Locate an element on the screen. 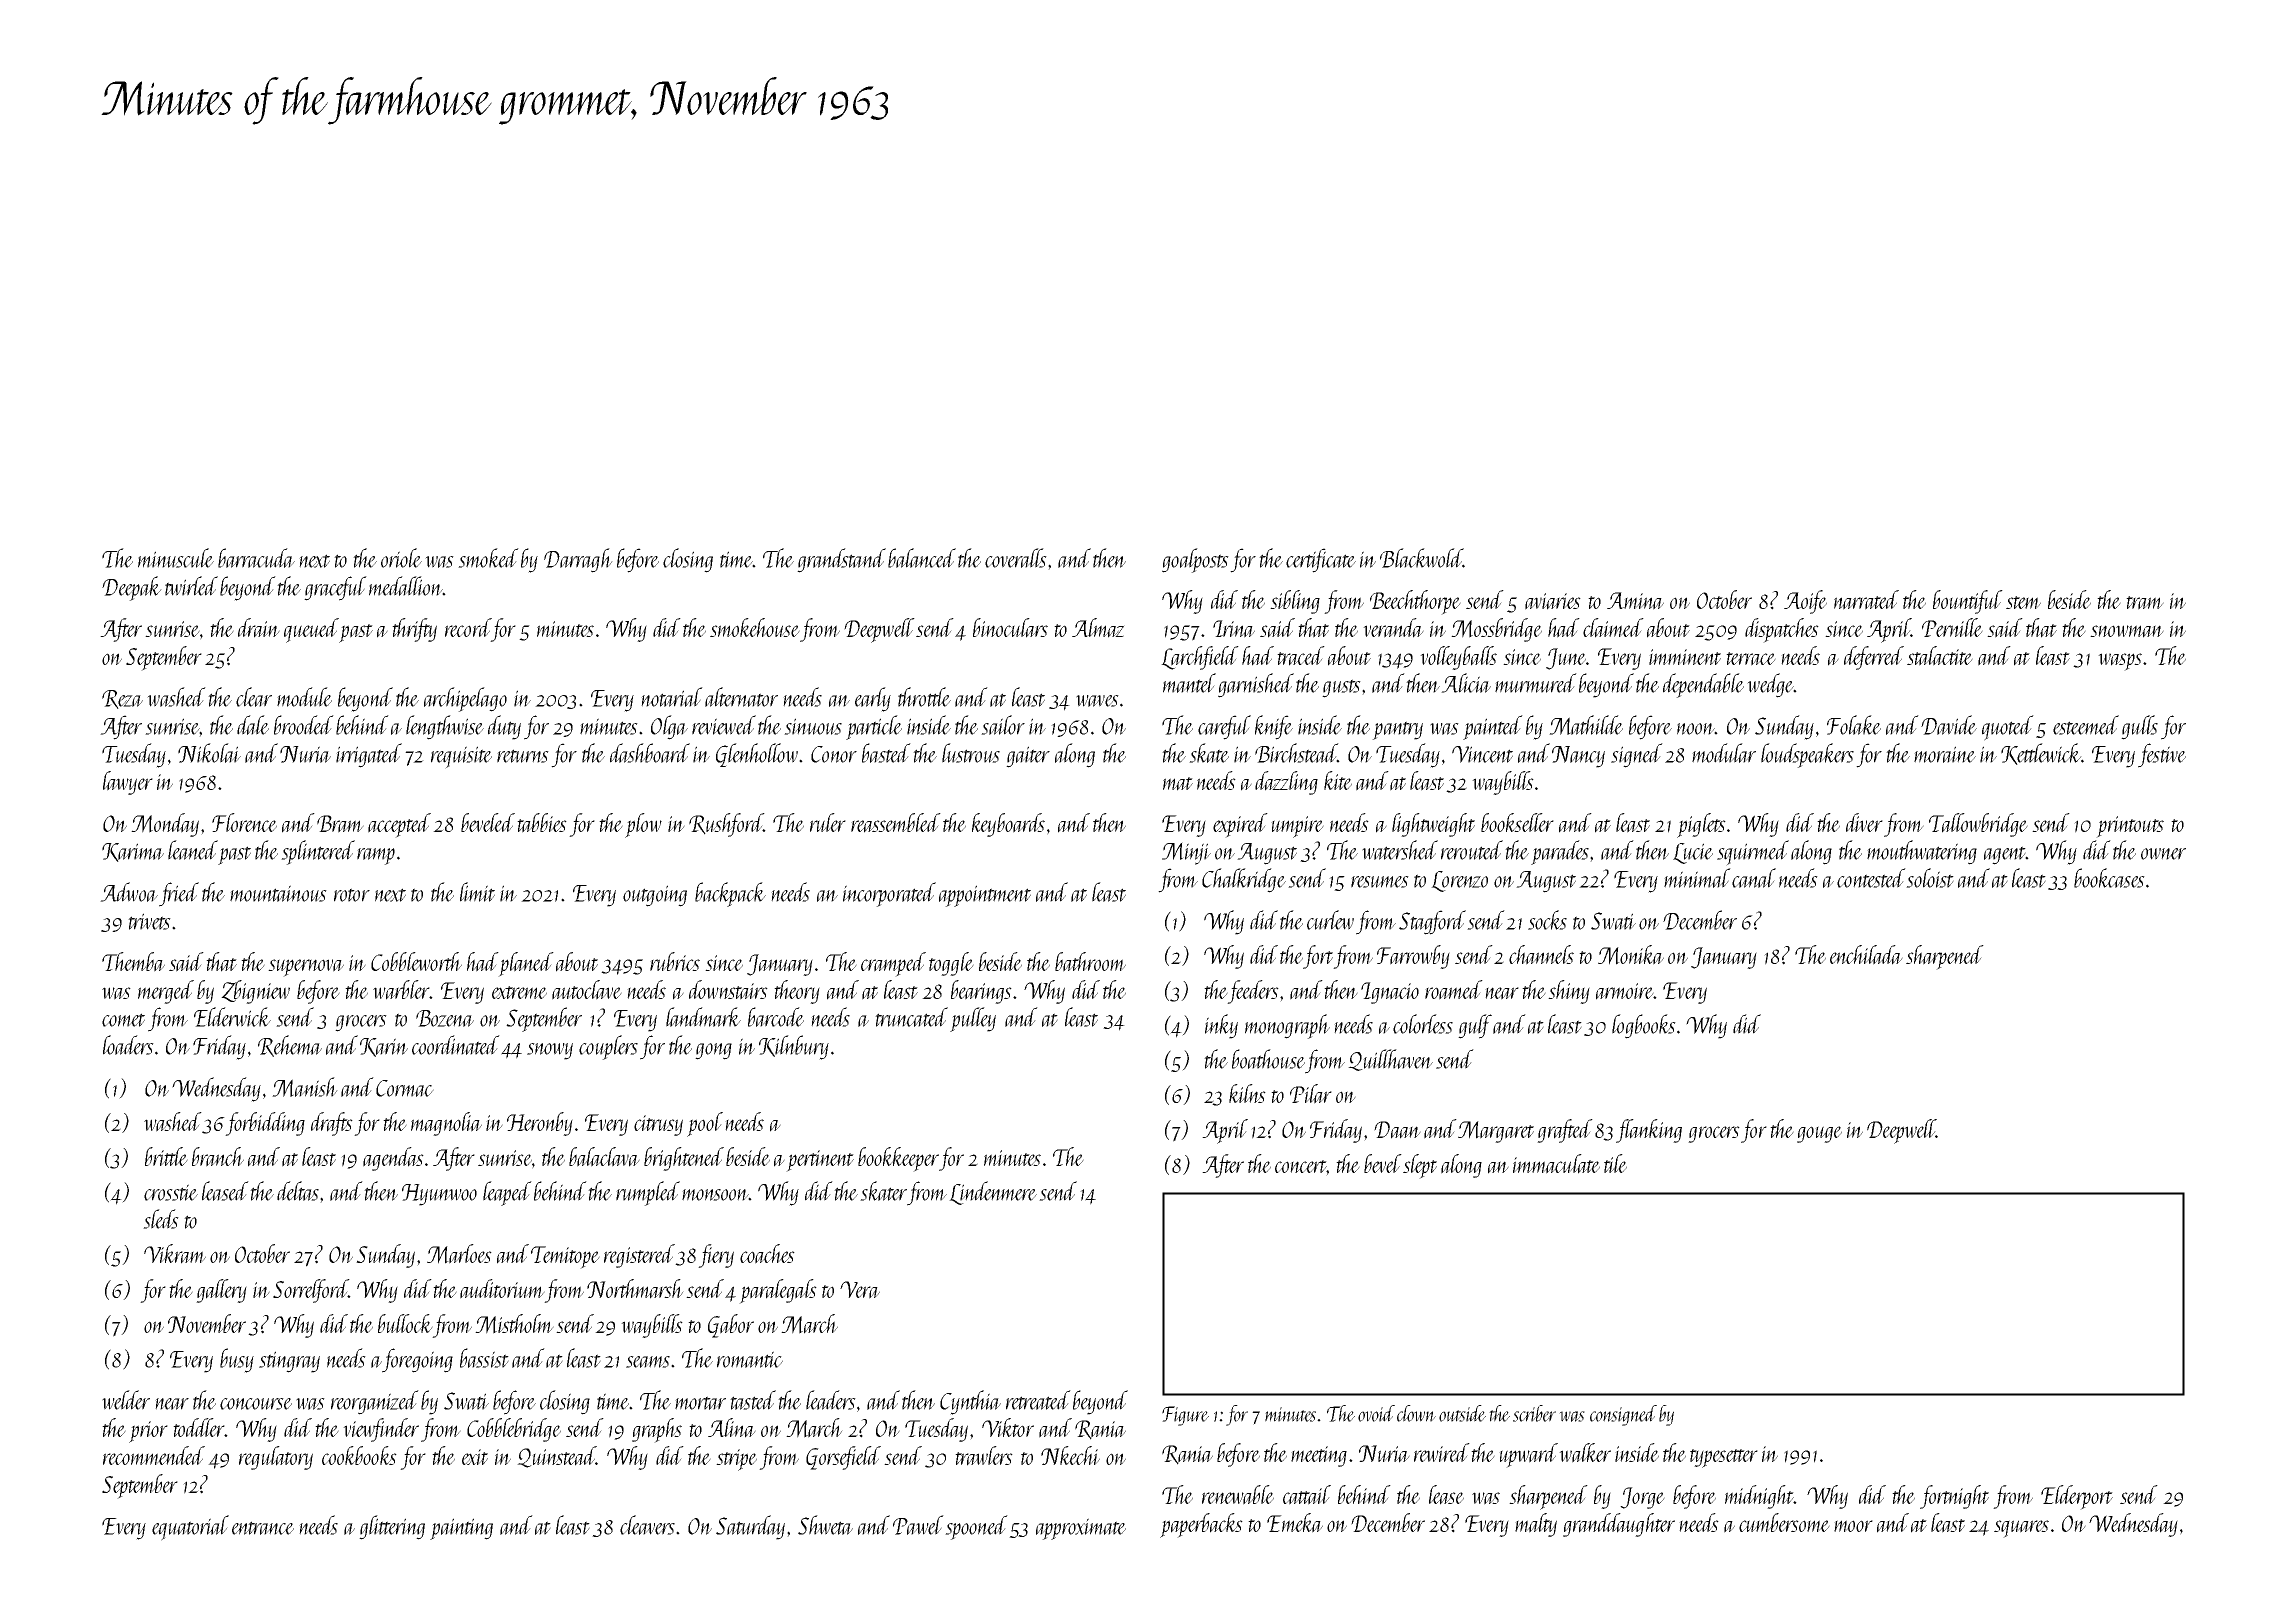 This screenshot has height=1617, width=2287. busy is located at coordinates (237, 1360).
